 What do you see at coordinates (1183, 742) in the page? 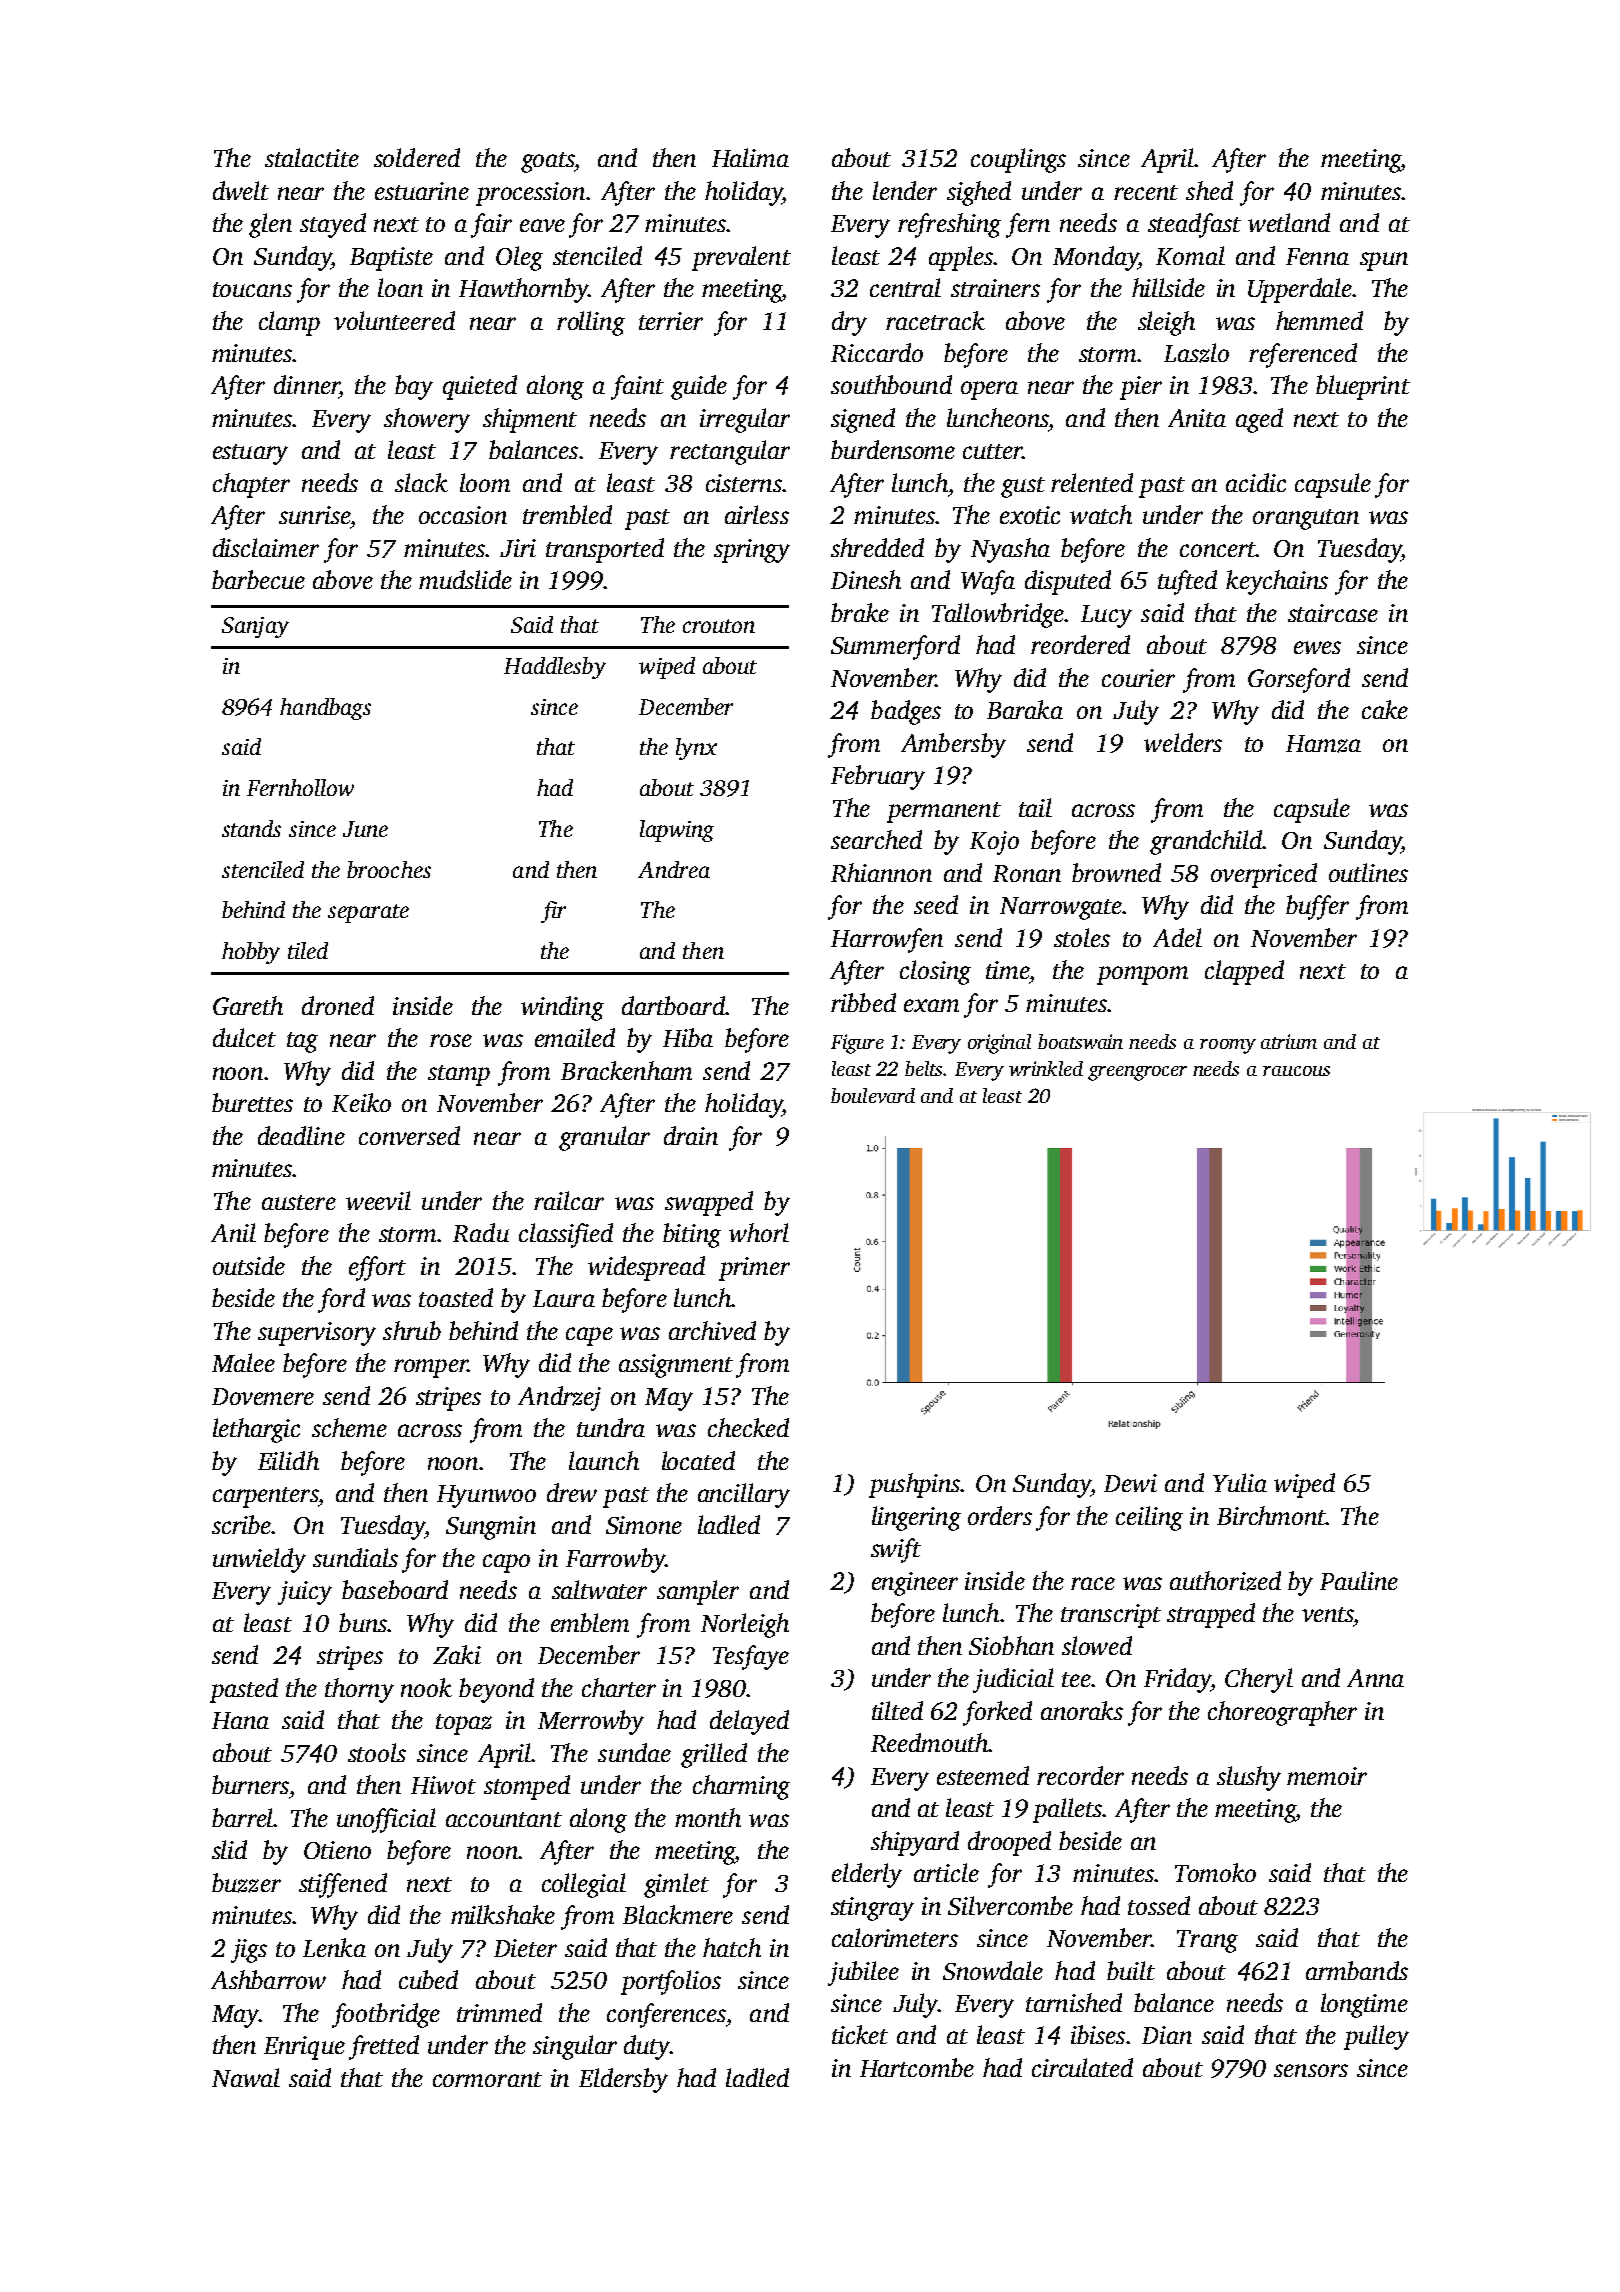
I see `welders` at bounding box center [1183, 742].
